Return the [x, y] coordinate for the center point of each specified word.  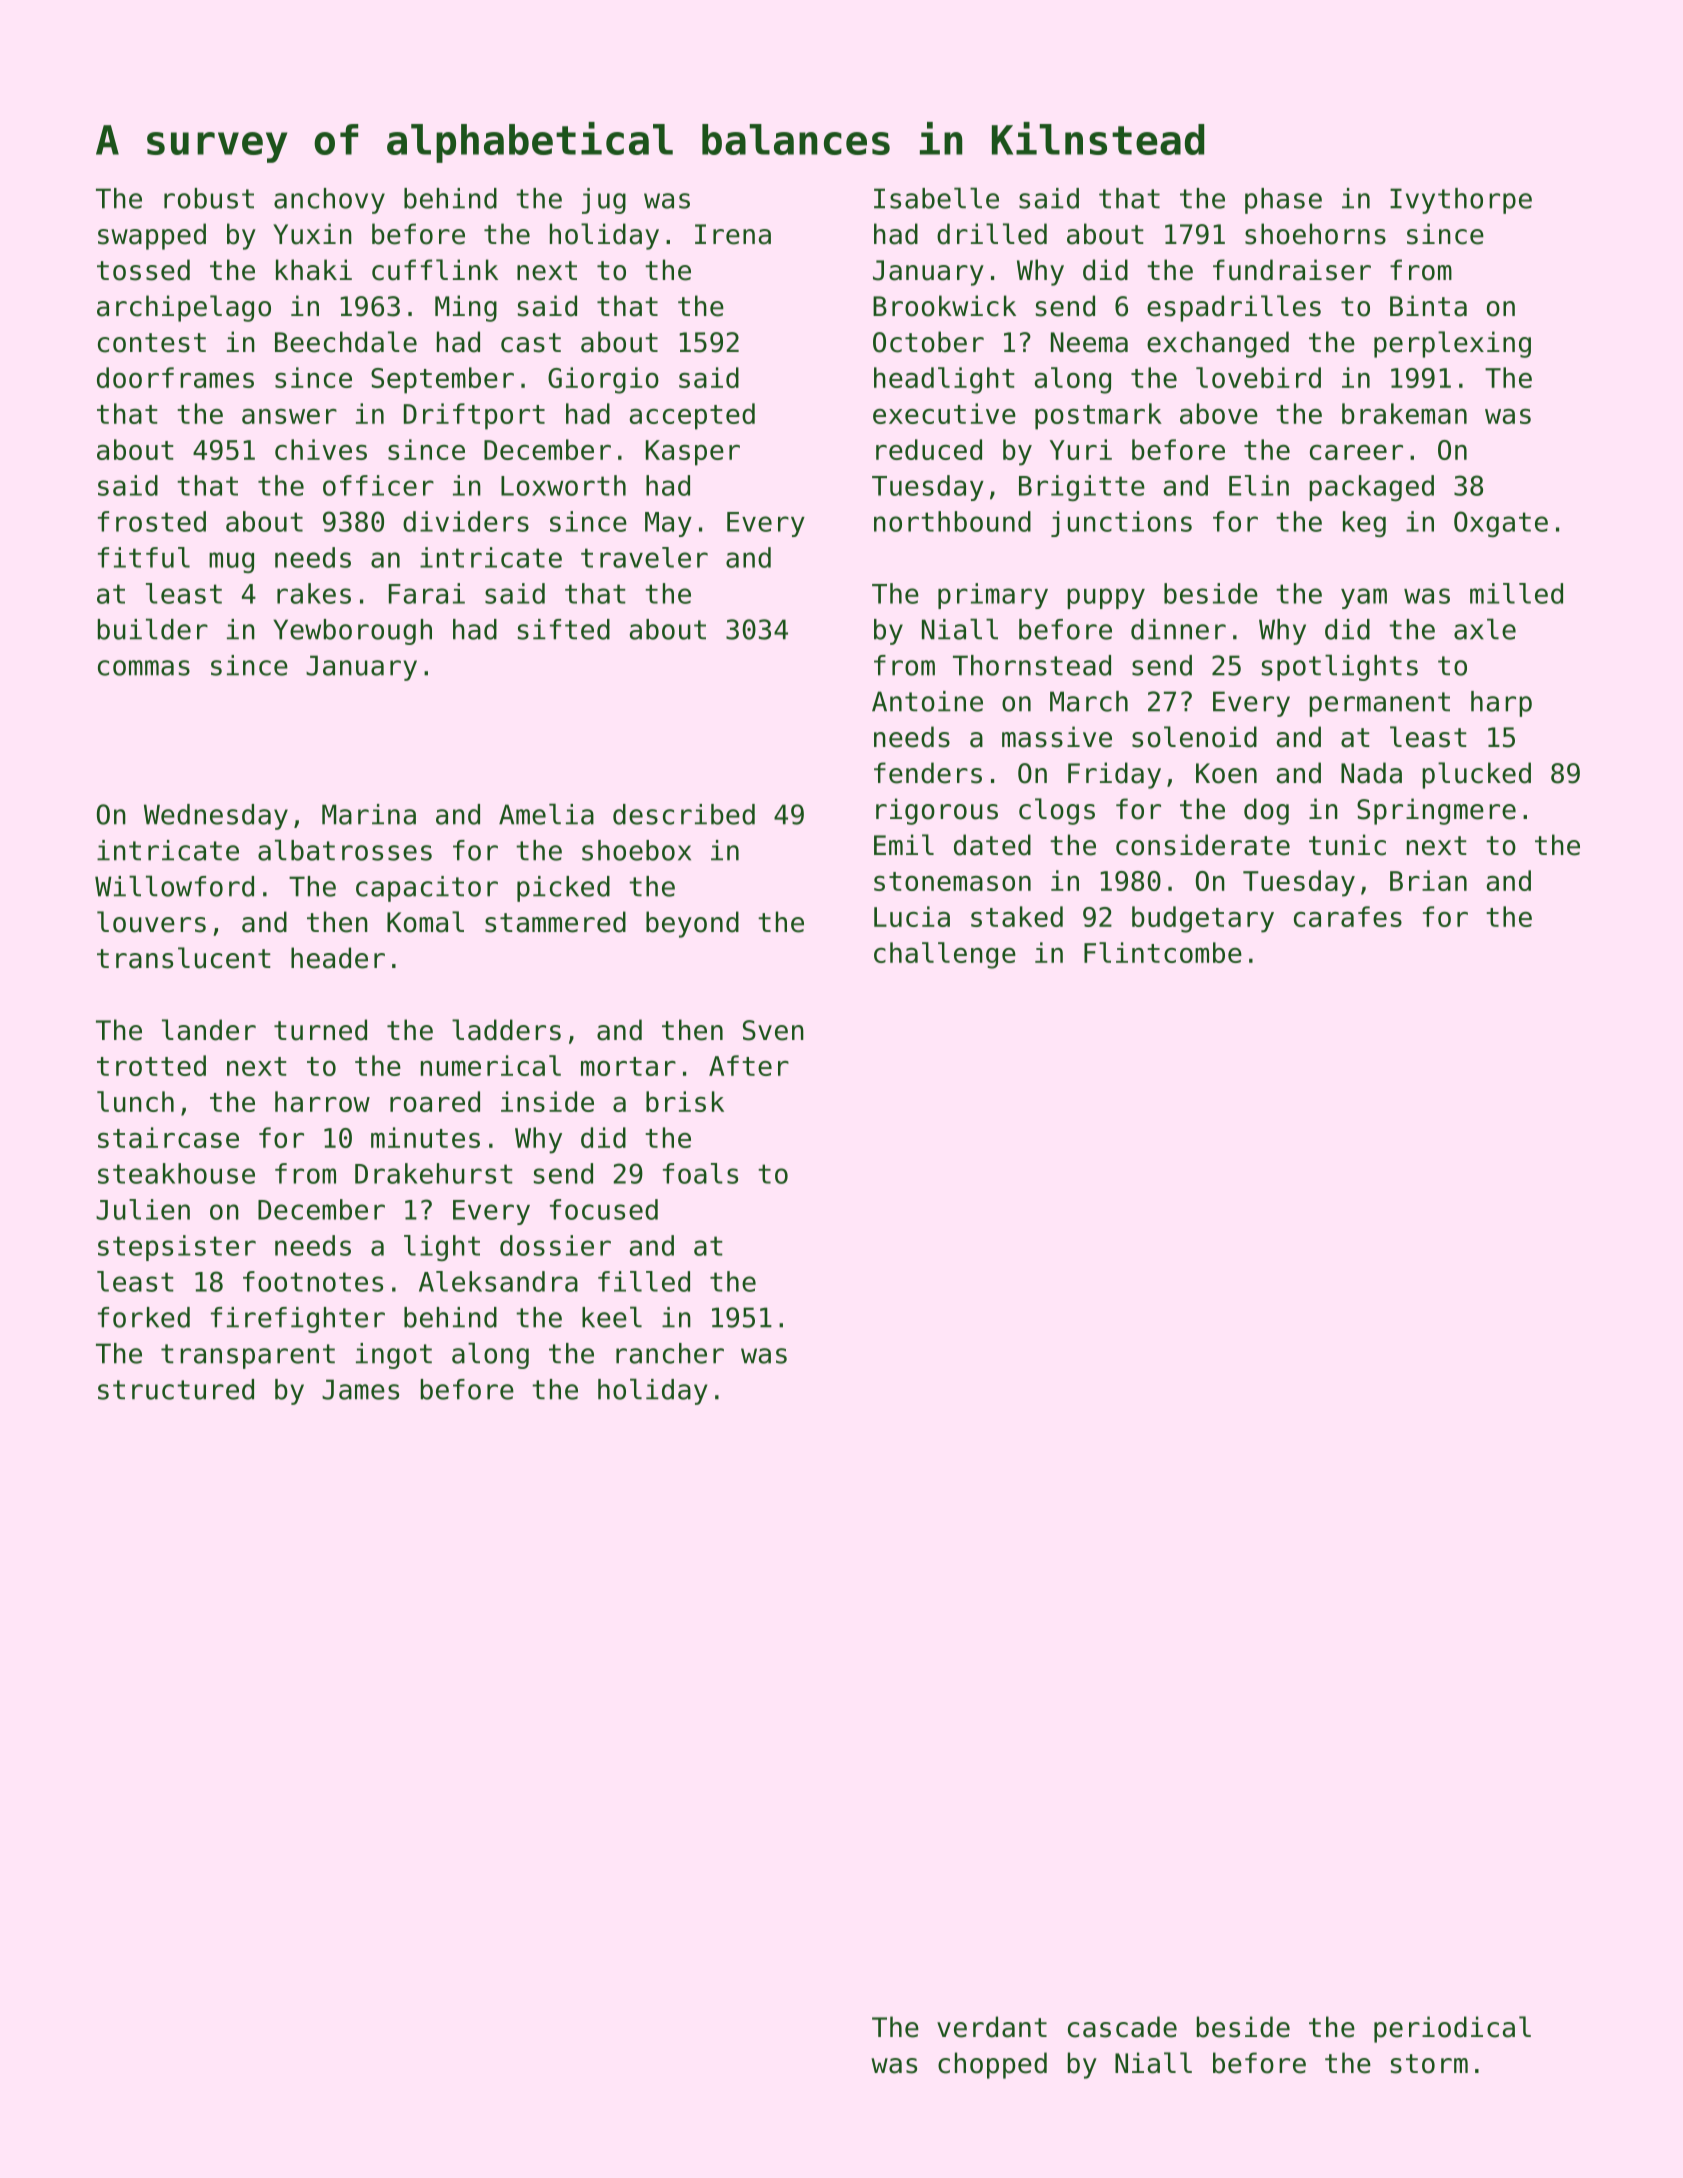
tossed [143, 270]
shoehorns [1315, 234]
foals [700, 1173]
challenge [945, 955]
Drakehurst [434, 1173]
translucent [184, 958]
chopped [992, 2065]
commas [144, 668]
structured [176, 1389]
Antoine [927, 701]
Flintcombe [1163, 952]
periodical [1452, 2029]
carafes [1348, 916]
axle [1485, 629]
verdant [992, 2027]
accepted [692, 416]
